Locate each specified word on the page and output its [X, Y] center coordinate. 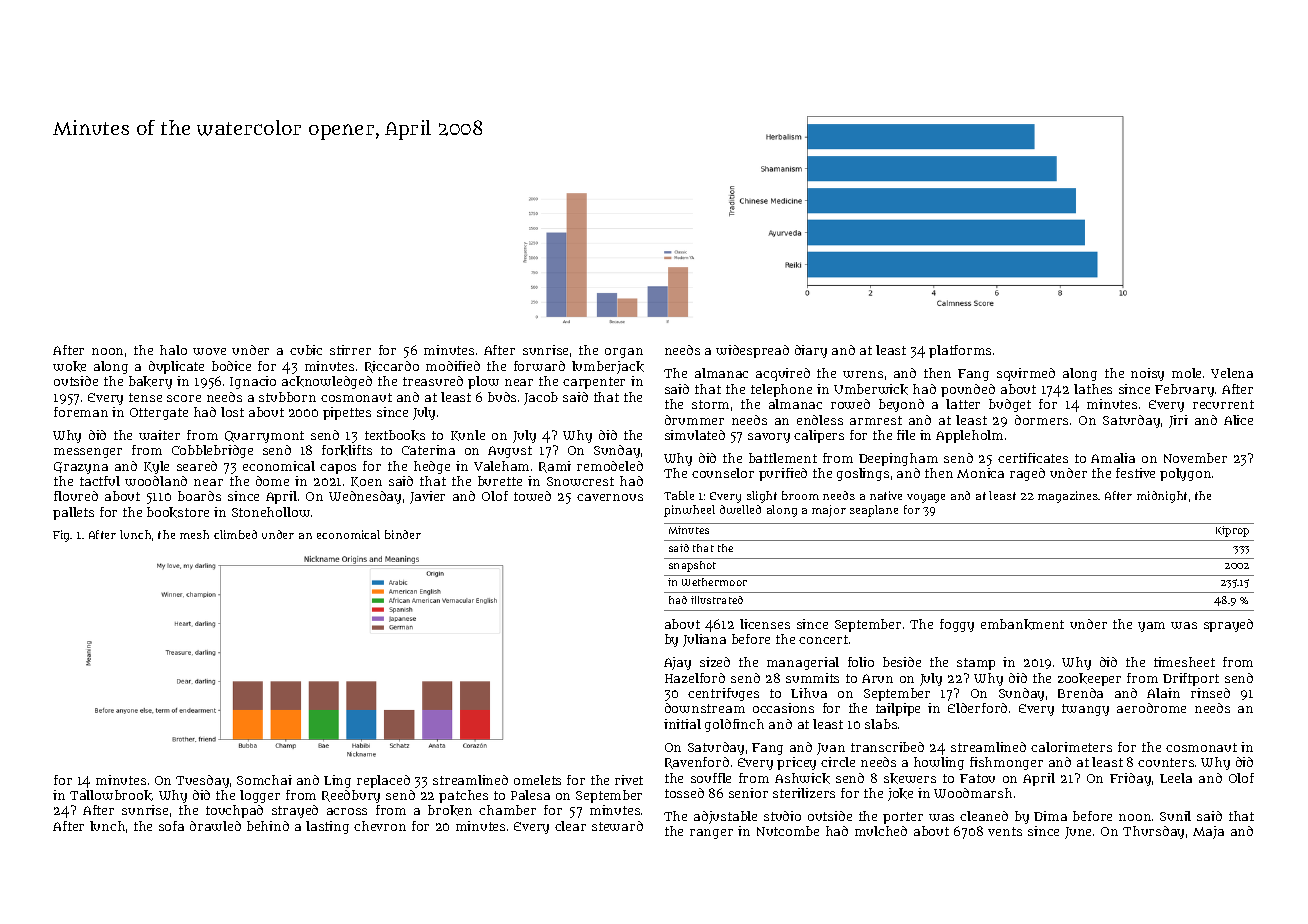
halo [173, 350]
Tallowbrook [111, 795]
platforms [960, 351]
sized [715, 662]
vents [1005, 831]
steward [617, 826]
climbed [235, 534]
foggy [957, 625]
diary [811, 351]
